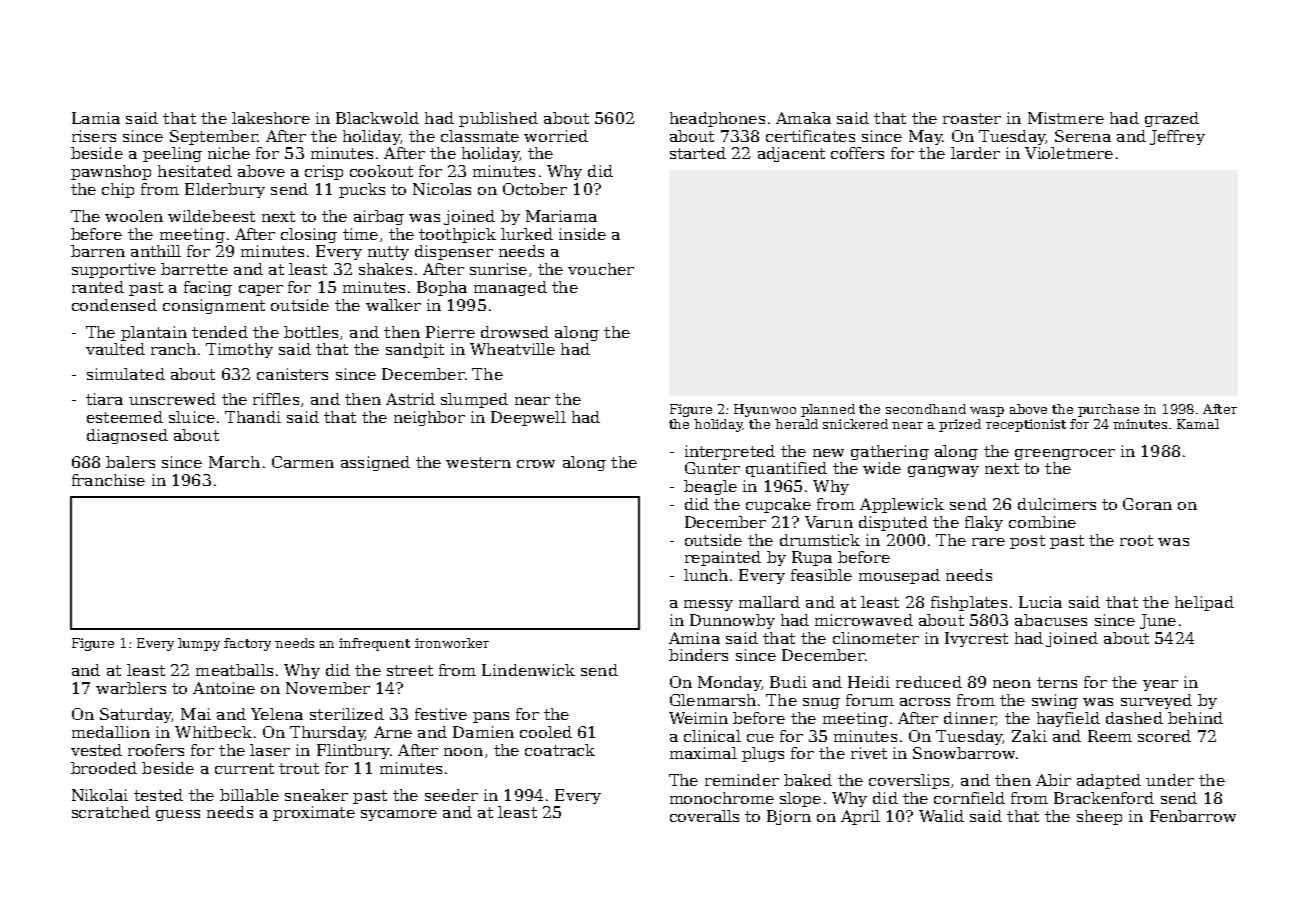  What do you see at coordinates (100, 795) in the page?
I see `Nikolai` at bounding box center [100, 795].
